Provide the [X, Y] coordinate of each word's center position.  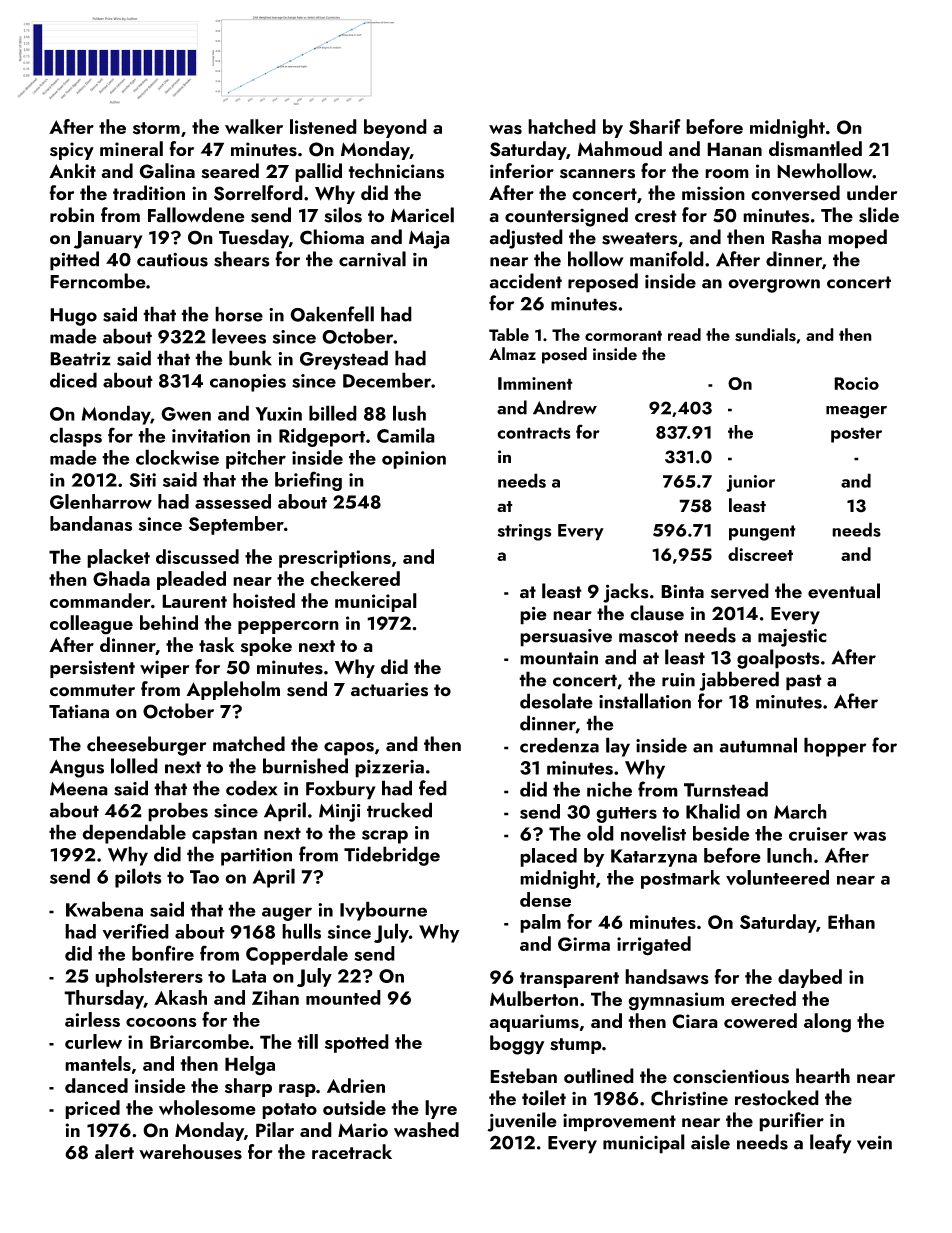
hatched [562, 126]
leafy [830, 1144]
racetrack [352, 1151]
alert [114, 1151]
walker [254, 126]
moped [857, 239]
